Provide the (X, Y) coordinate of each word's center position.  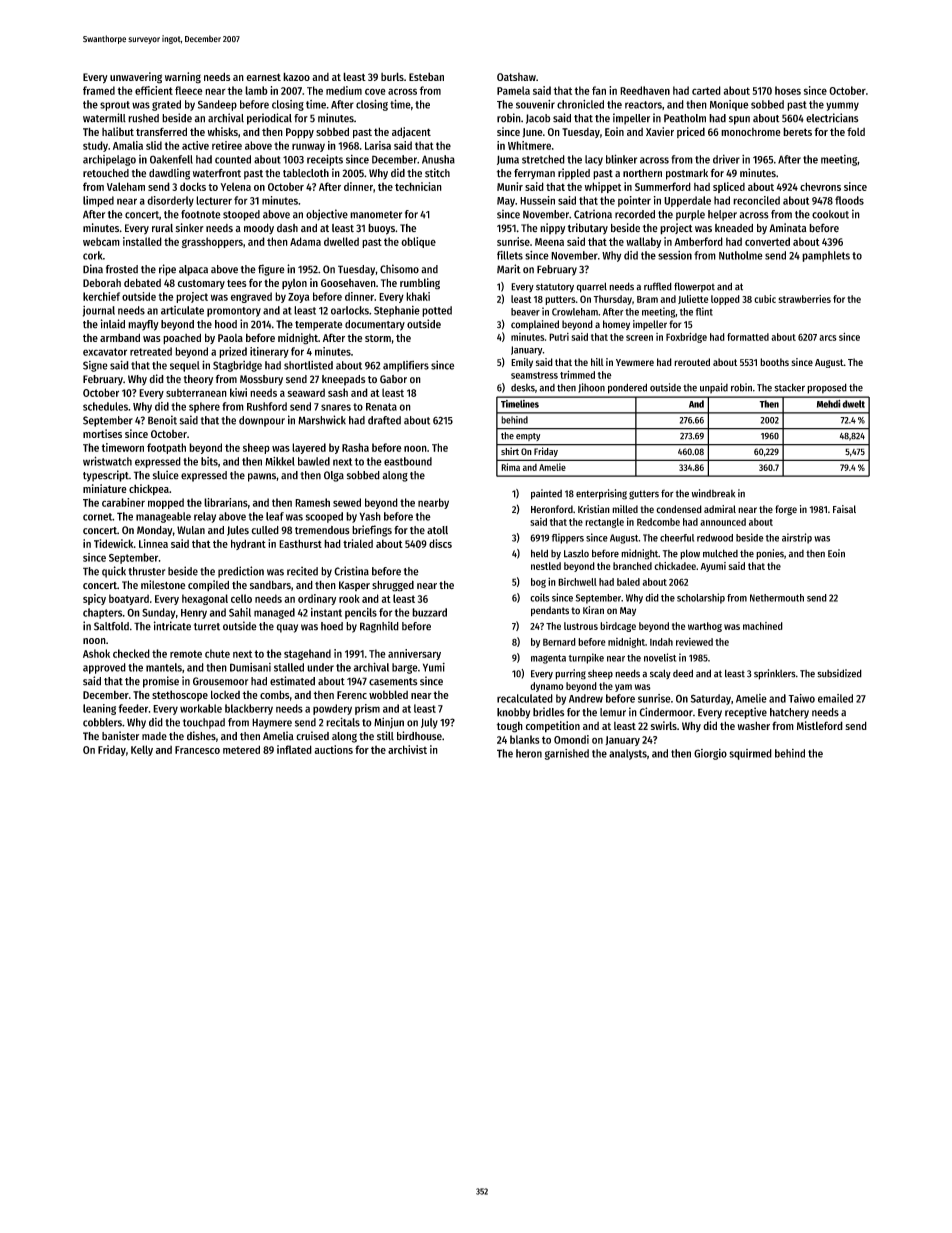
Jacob (538, 119)
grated (166, 105)
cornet (97, 517)
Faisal (844, 509)
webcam (101, 241)
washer (754, 725)
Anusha (438, 159)
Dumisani (250, 667)
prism (367, 709)
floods (849, 200)
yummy (842, 106)
